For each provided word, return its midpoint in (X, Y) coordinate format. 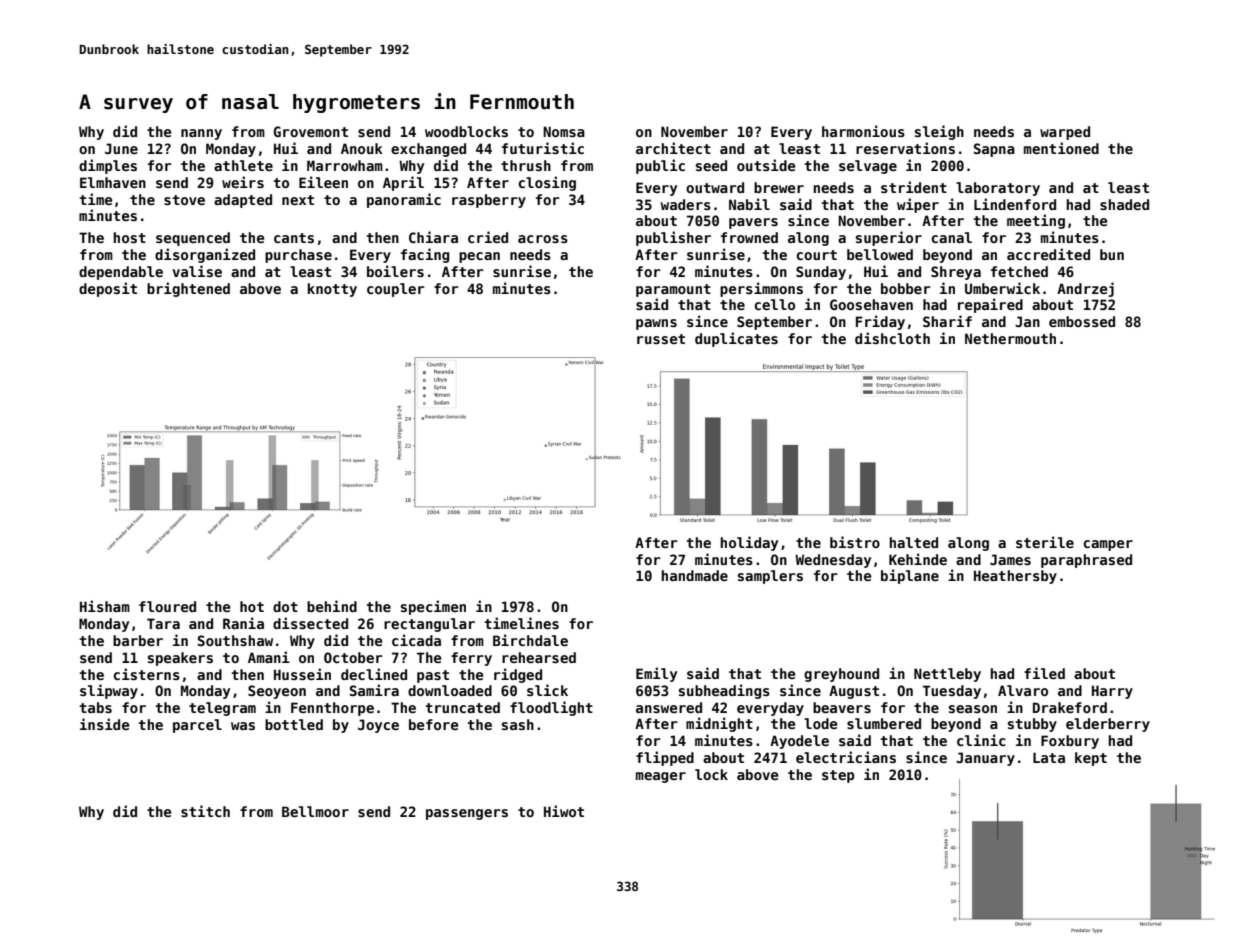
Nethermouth (1010, 338)
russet (661, 339)
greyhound (841, 675)
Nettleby (947, 675)
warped (1065, 133)
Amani (269, 657)
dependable (121, 273)
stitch (205, 811)
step (838, 776)
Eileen (323, 182)
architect (673, 148)
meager (661, 777)
